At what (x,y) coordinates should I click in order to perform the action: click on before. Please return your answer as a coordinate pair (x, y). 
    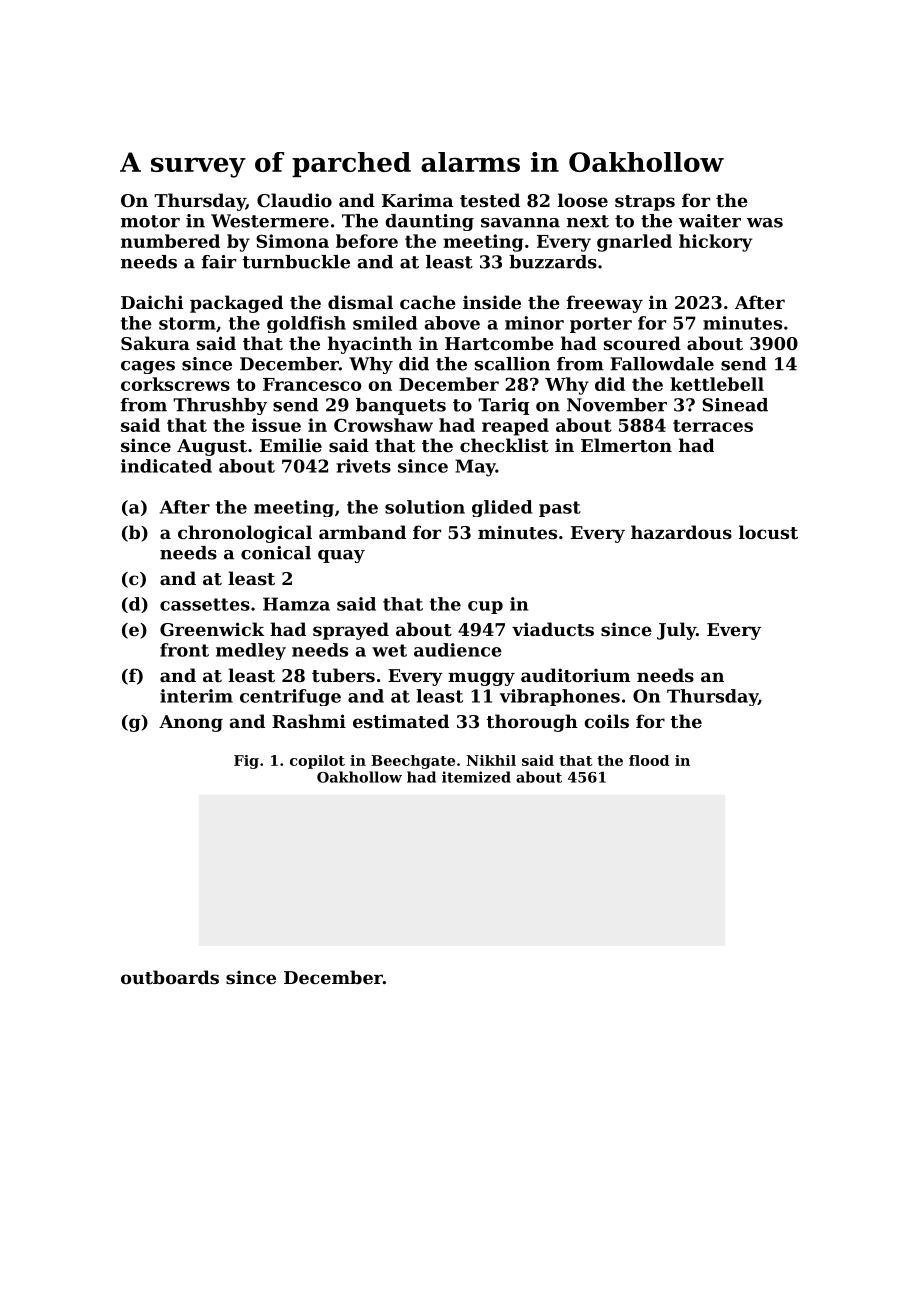
    Looking at the image, I should click on (367, 241).
